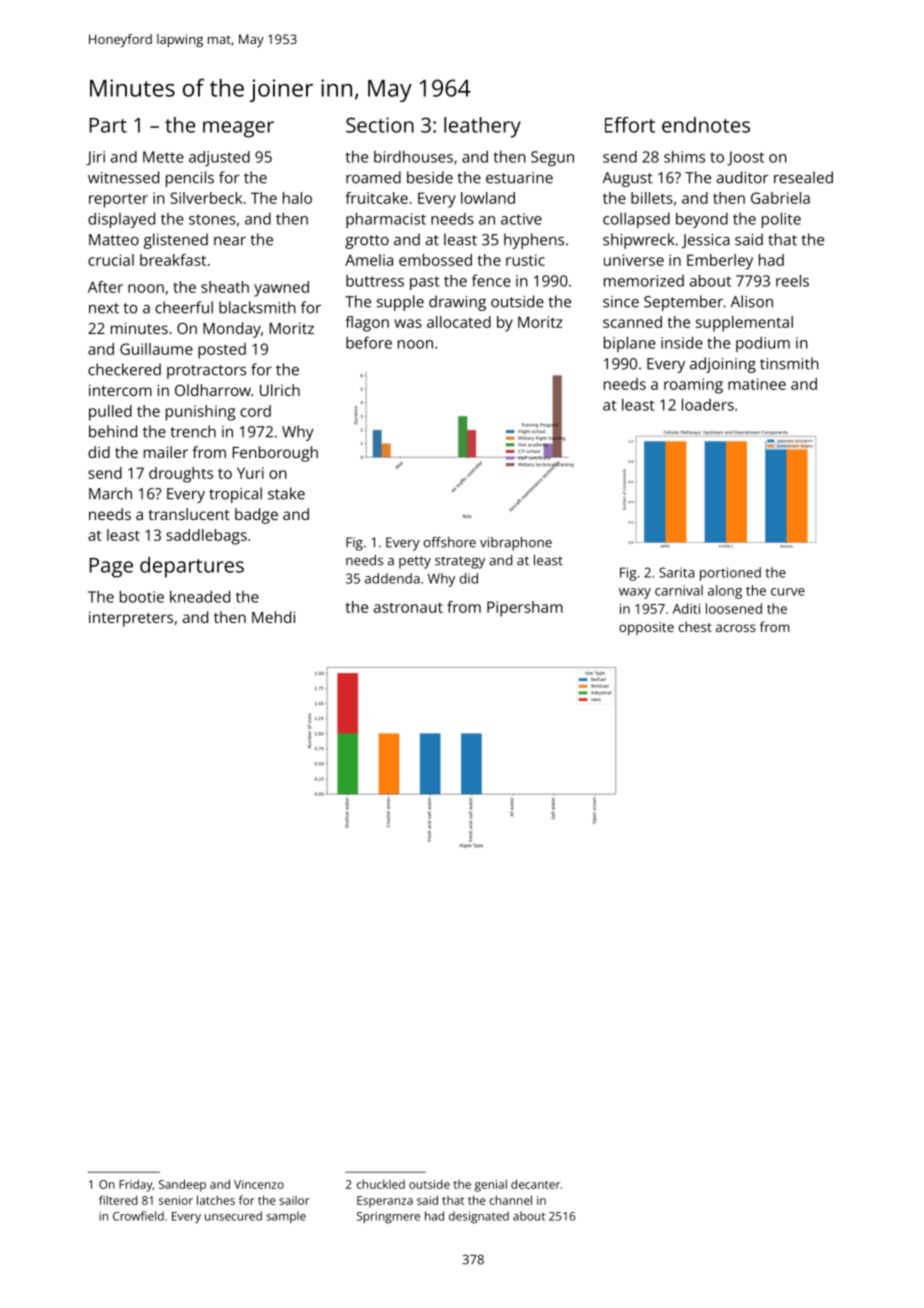 The image size is (924, 1308). I want to click on astronaut, so click(408, 607).
